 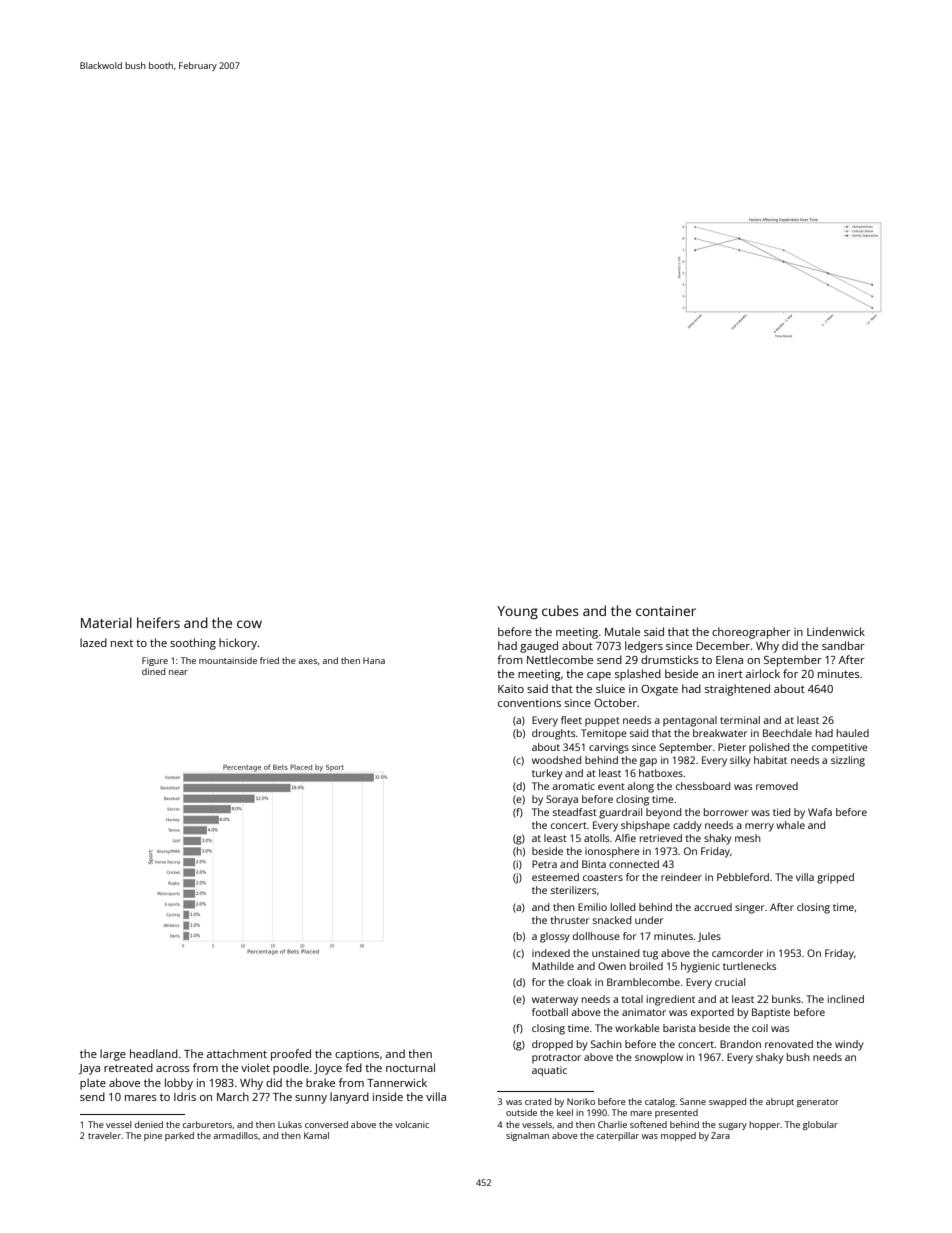 What do you see at coordinates (249, 624) in the screenshot?
I see `cow` at bounding box center [249, 624].
